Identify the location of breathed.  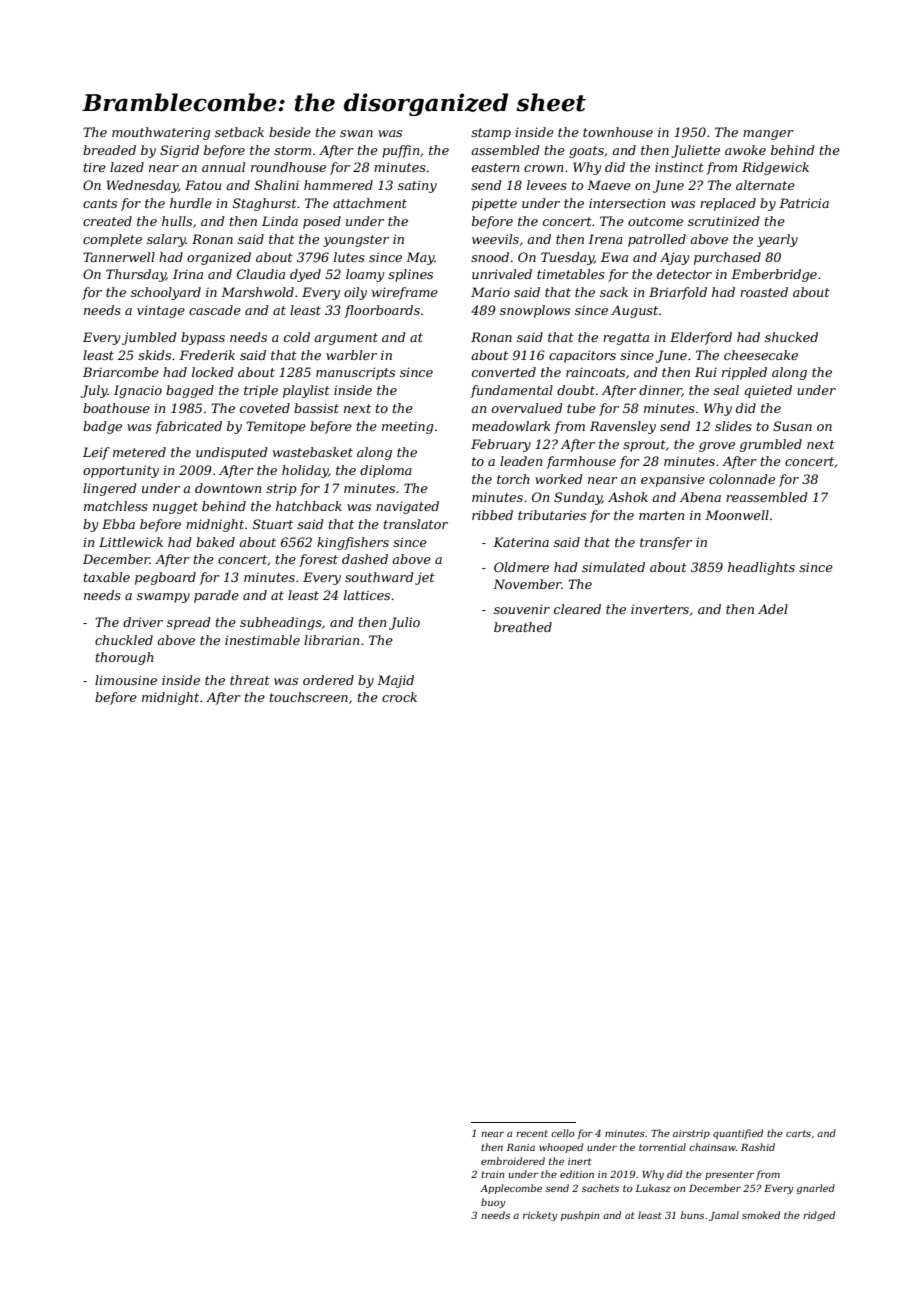
(523, 627).
